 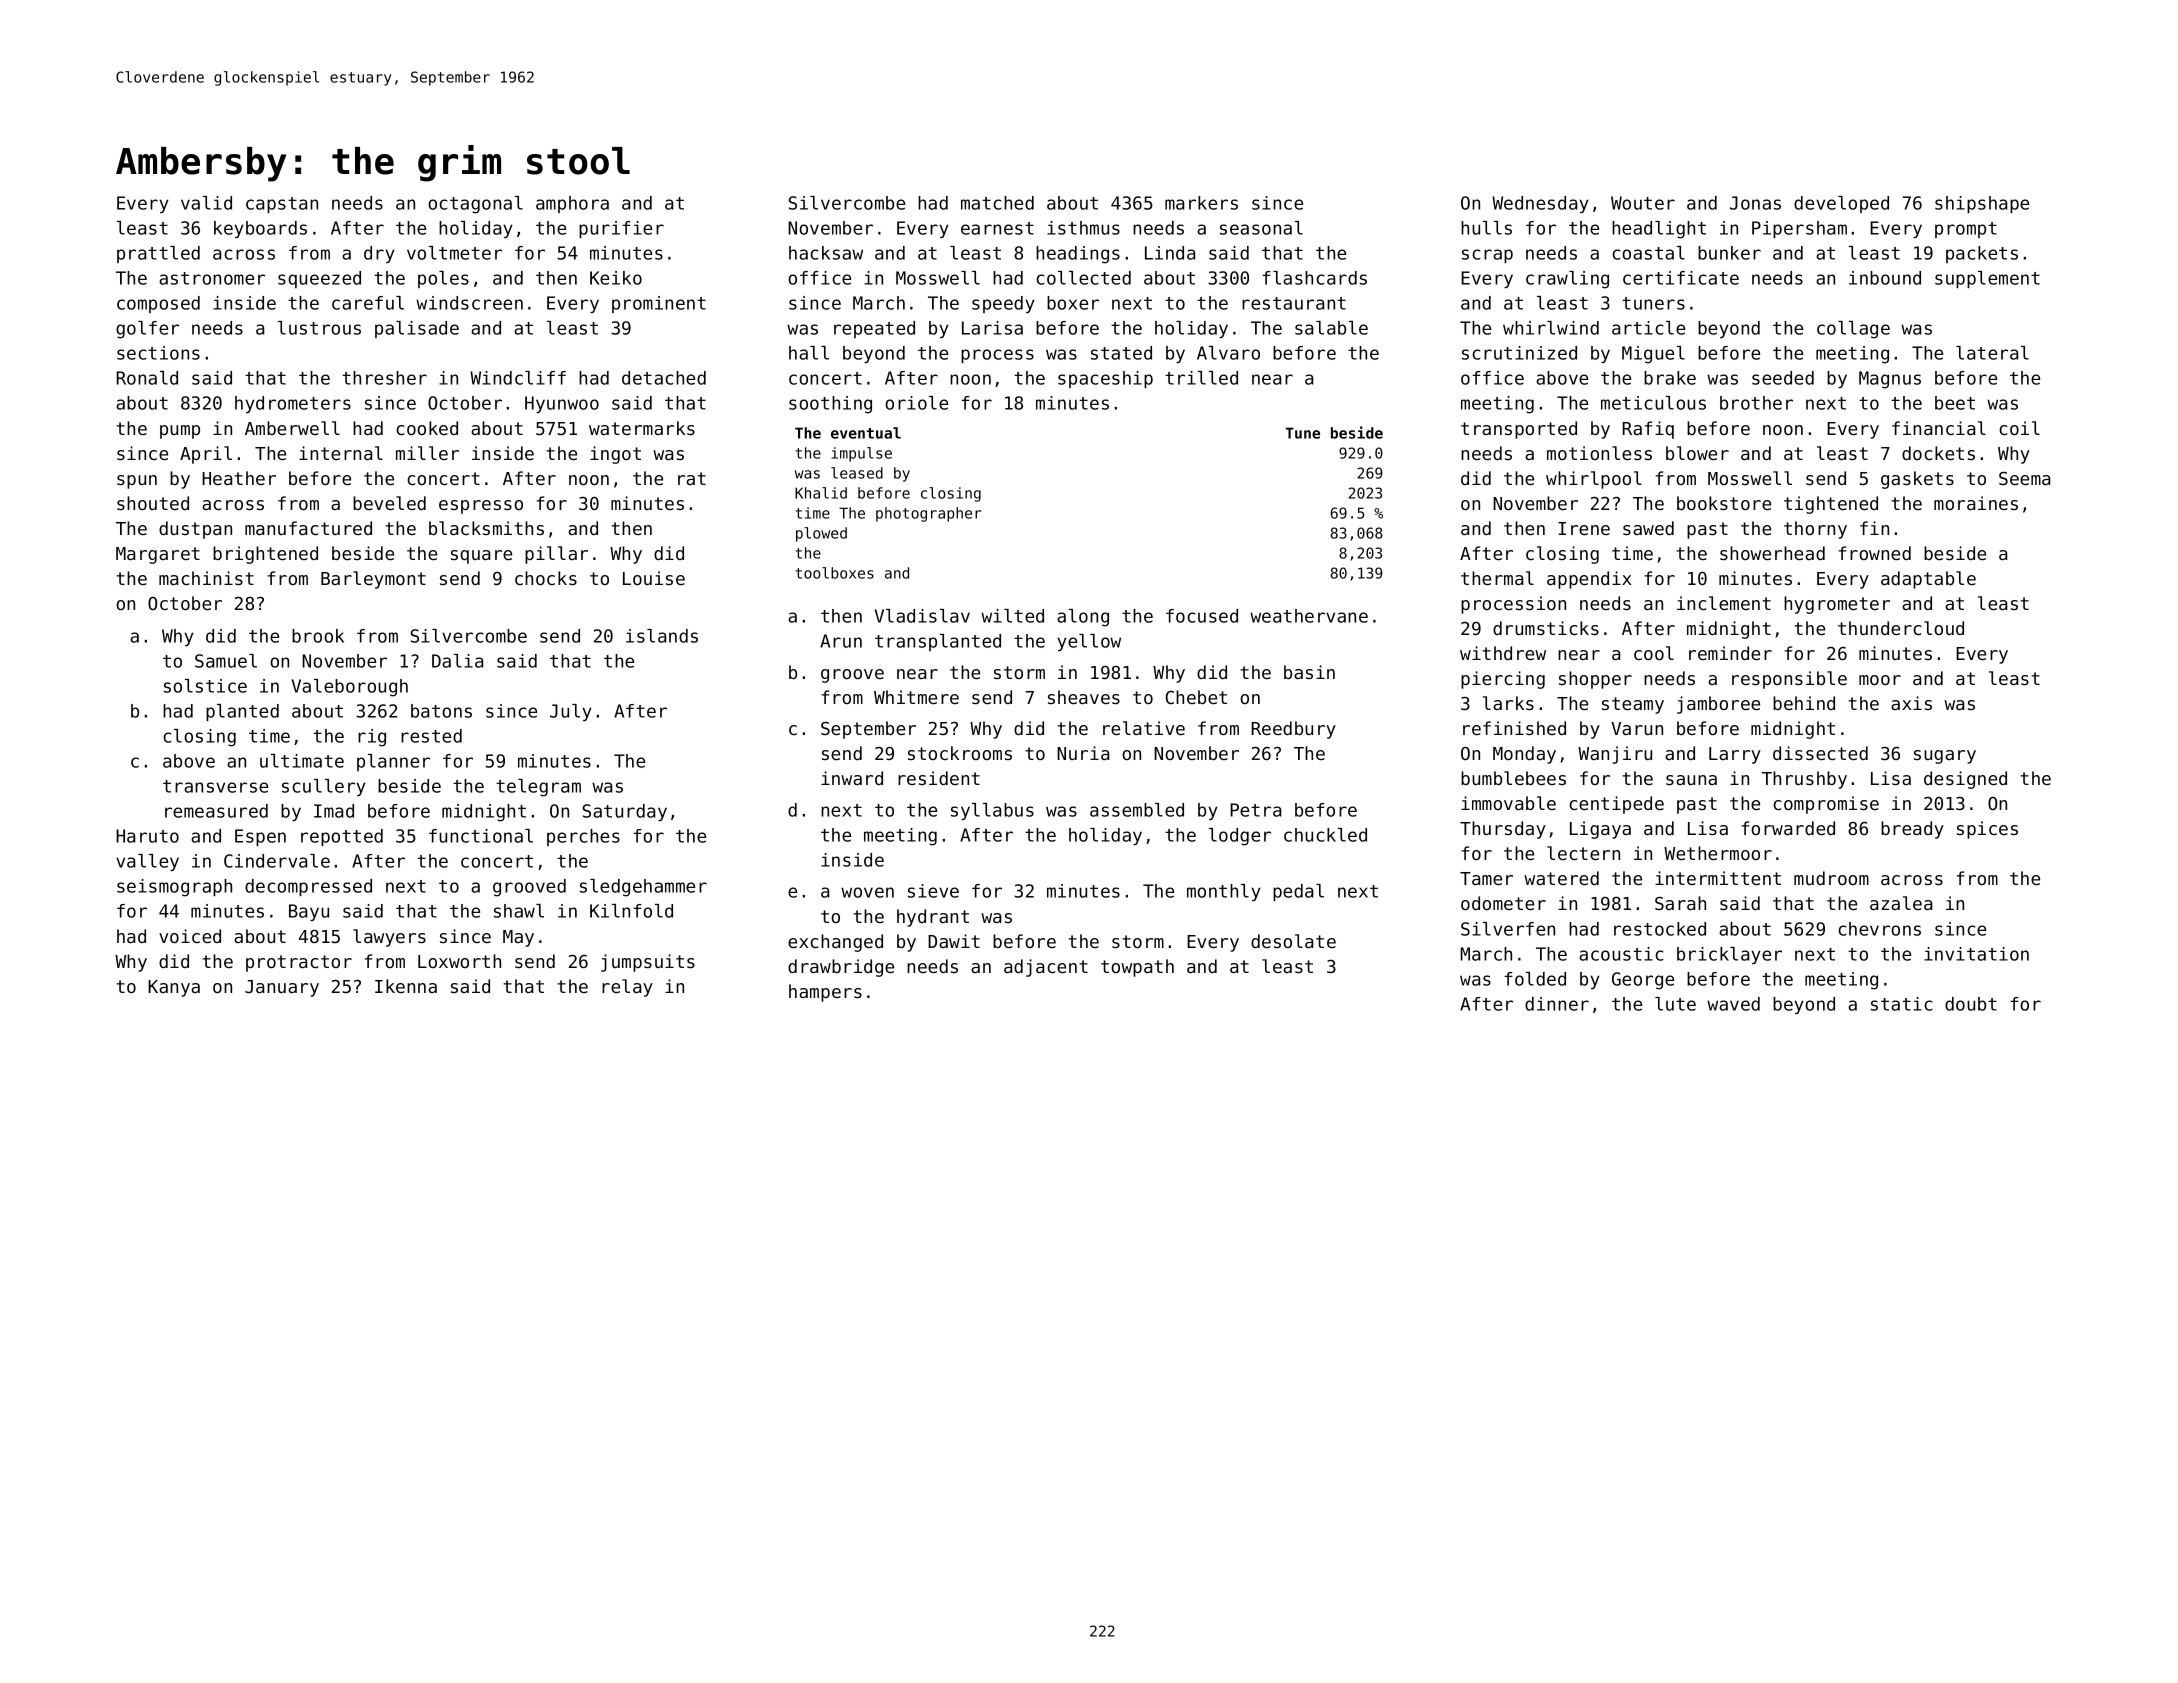 I want to click on developed, so click(x=1841, y=204).
